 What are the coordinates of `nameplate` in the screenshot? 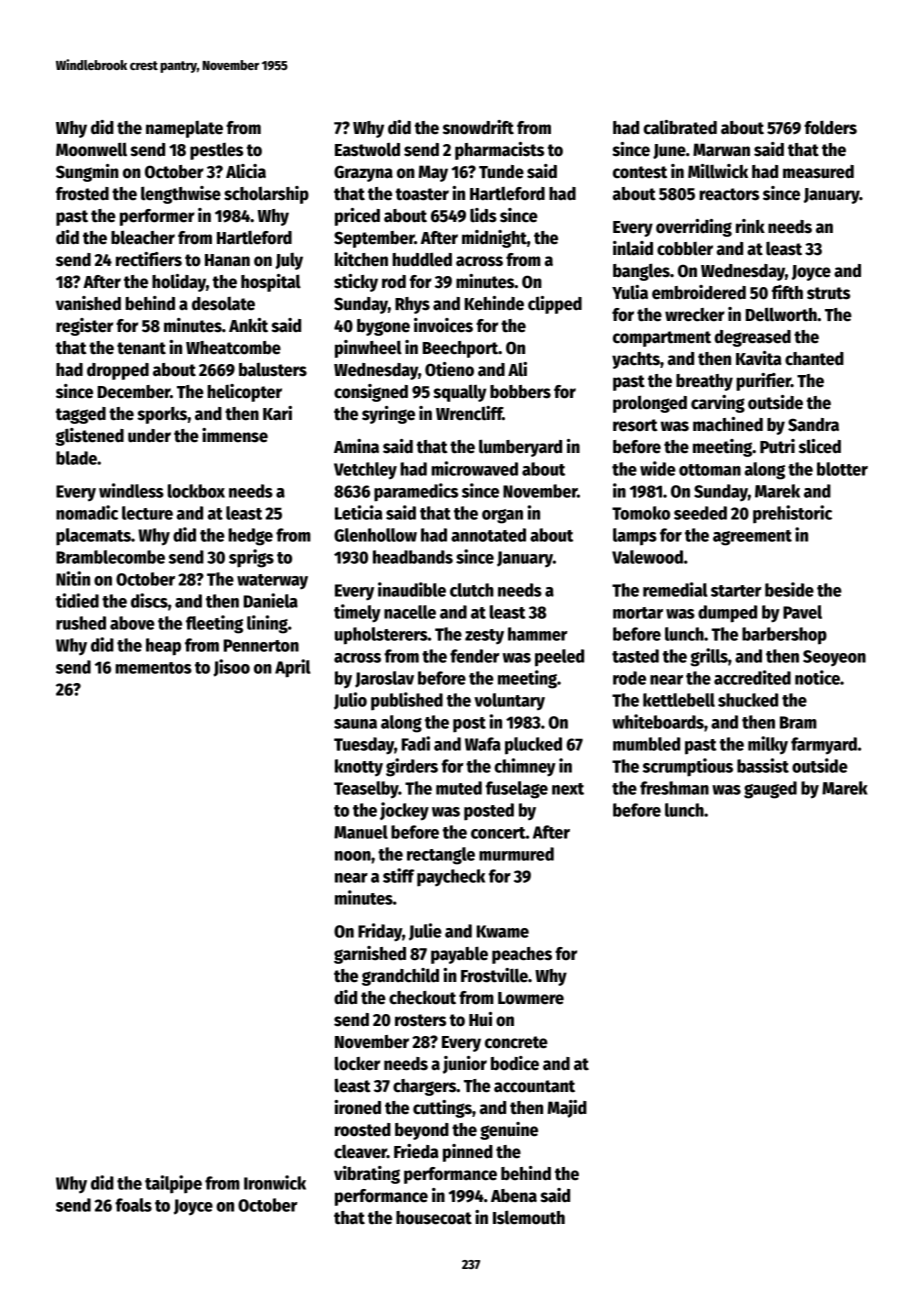 It's located at (184, 129).
